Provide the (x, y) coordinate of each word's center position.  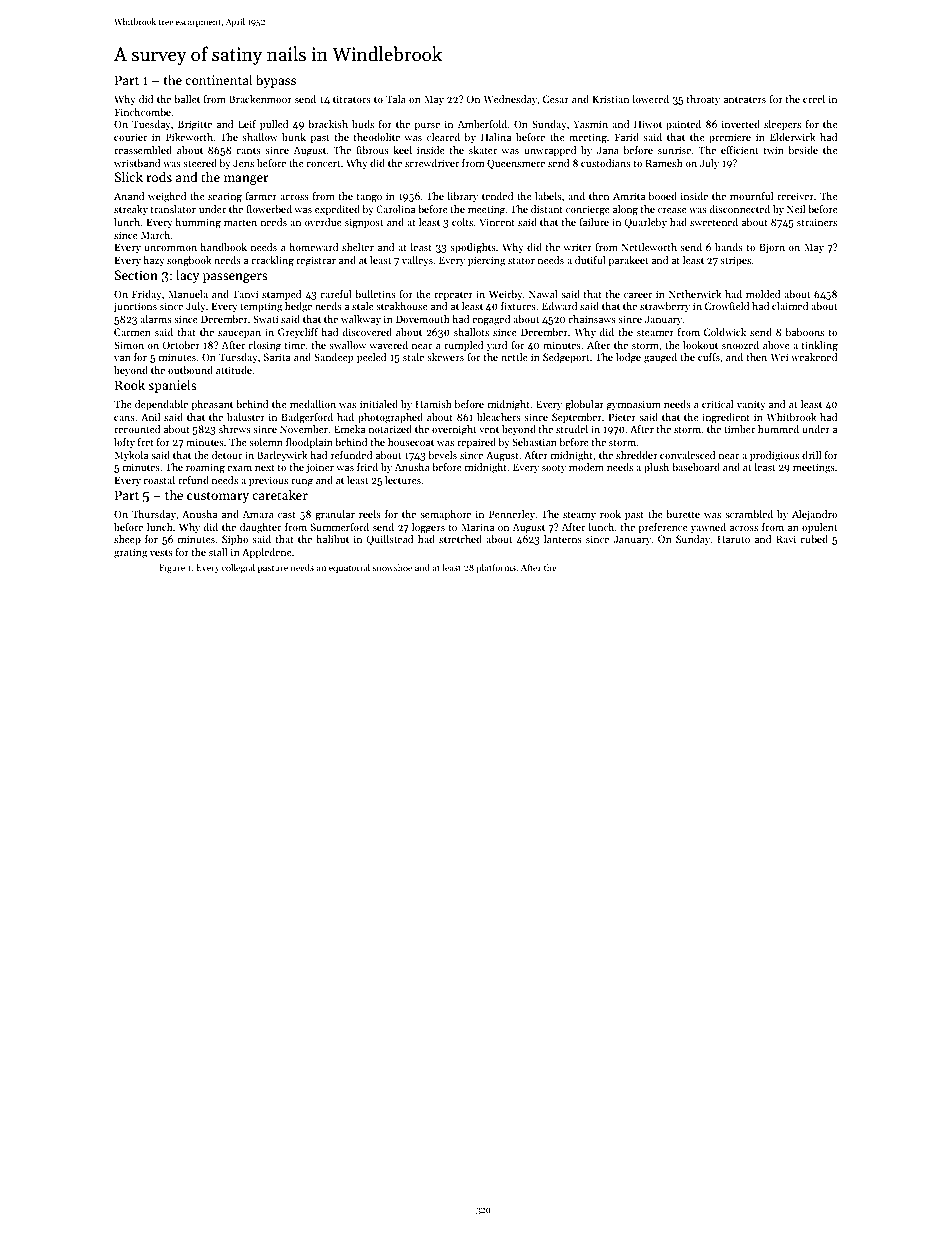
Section (136, 275)
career (638, 295)
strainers (817, 222)
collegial (238, 568)
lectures (403, 480)
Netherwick (695, 294)
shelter (358, 247)
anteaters (745, 100)
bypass (276, 81)
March (155, 235)
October (181, 345)
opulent (819, 528)
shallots (471, 332)
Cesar (556, 99)
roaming (205, 468)
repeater (453, 296)
